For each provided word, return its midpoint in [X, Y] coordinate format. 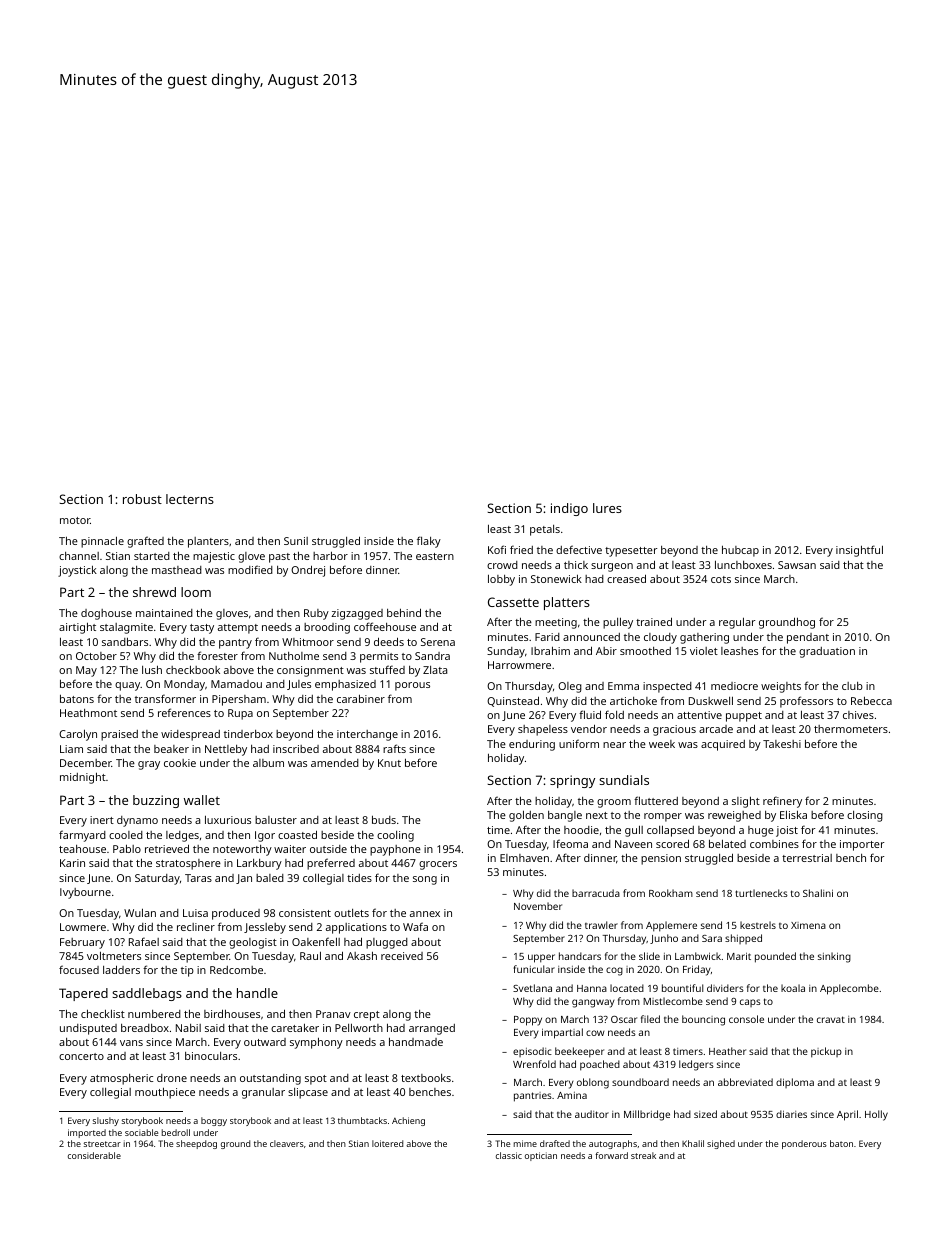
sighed [721, 1144]
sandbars [125, 641]
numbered [154, 1014]
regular [737, 623]
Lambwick [698, 956]
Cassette [513, 602]
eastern [435, 556]
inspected [667, 687]
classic [509, 1155]
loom [196, 592]
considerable [94, 1155]
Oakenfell [316, 941]
